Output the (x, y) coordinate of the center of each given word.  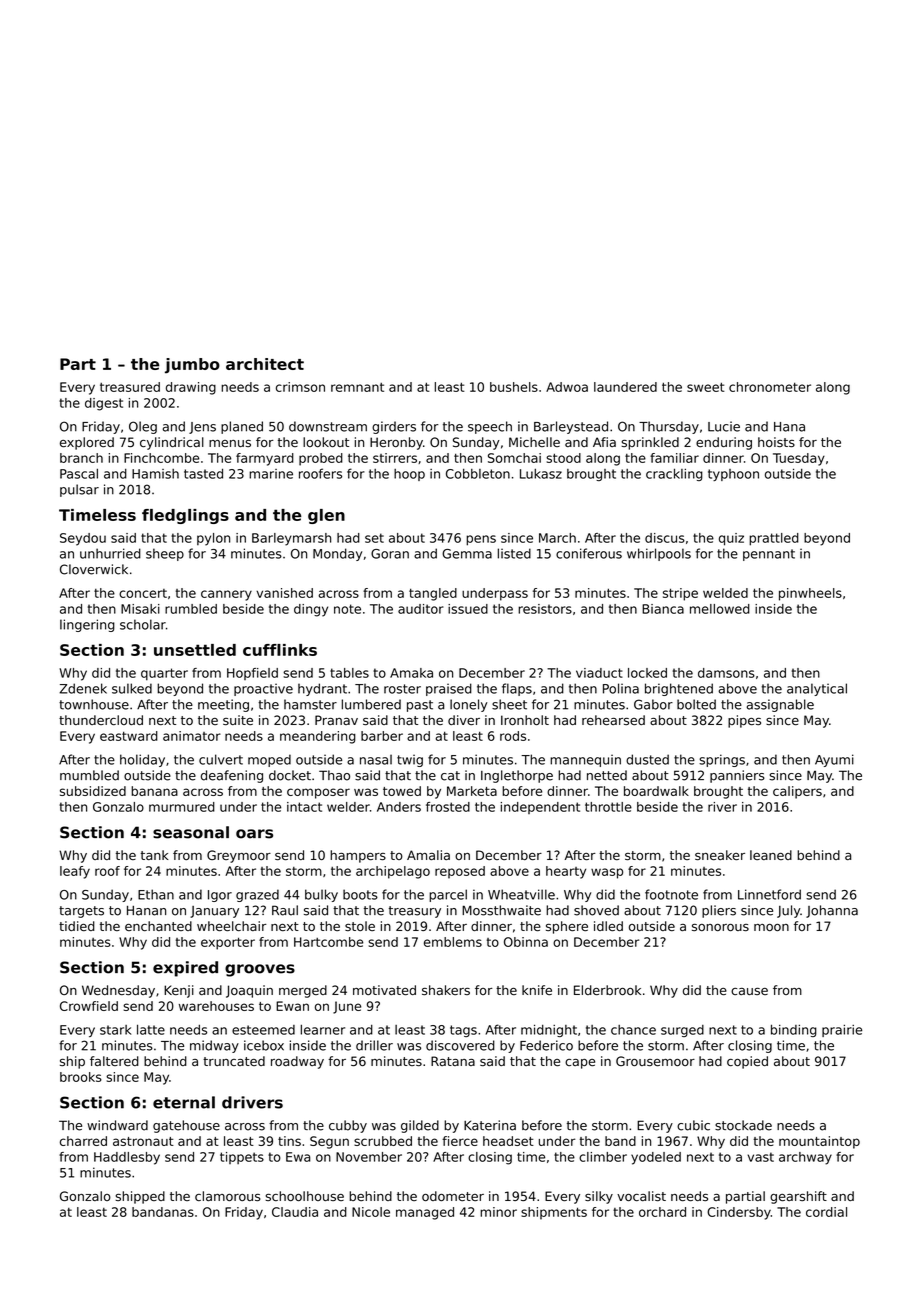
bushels (514, 387)
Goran (390, 554)
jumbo (192, 366)
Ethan (156, 894)
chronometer (770, 387)
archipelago (393, 872)
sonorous (720, 927)
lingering (87, 625)
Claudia (295, 1212)
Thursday (669, 427)
